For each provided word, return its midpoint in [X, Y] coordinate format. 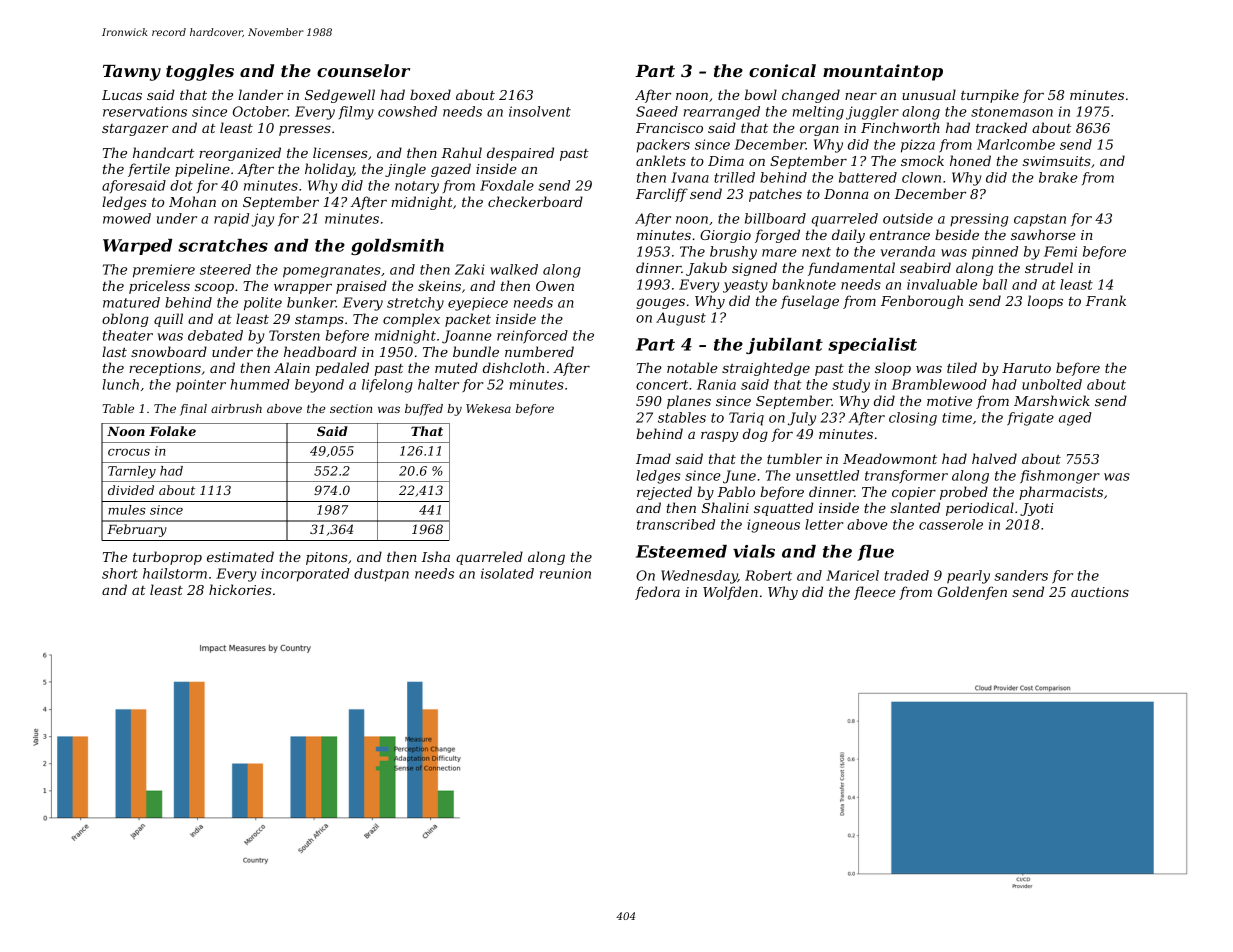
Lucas [122, 95]
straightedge [766, 369]
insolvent [540, 111]
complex [411, 320]
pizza [918, 146]
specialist [872, 346]
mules [127, 510]
